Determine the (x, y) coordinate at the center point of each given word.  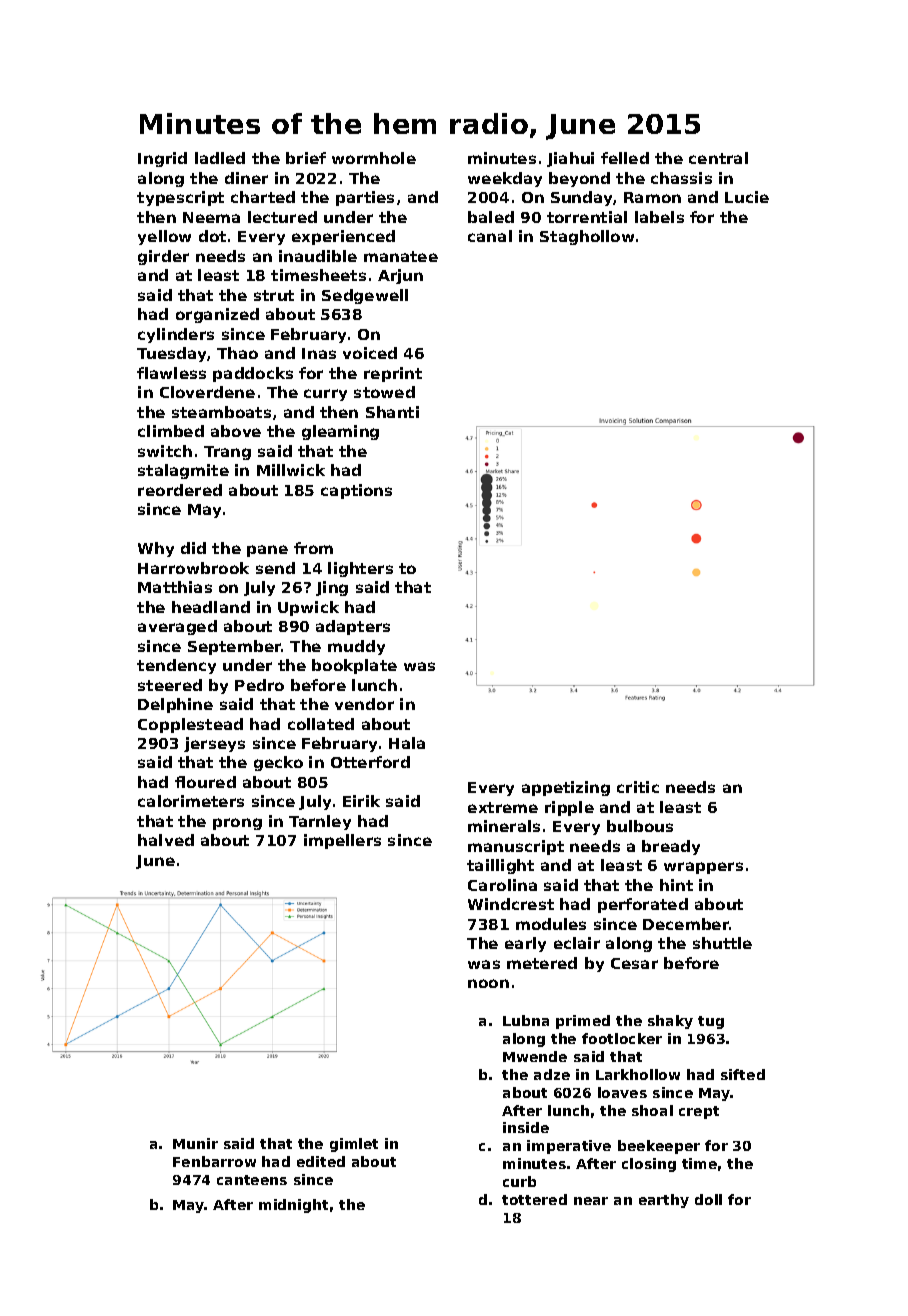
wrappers (703, 868)
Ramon (652, 197)
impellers (342, 841)
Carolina (502, 885)
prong (237, 824)
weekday (505, 179)
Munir (195, 1143)
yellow (164, 237)
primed (583, 1022)
